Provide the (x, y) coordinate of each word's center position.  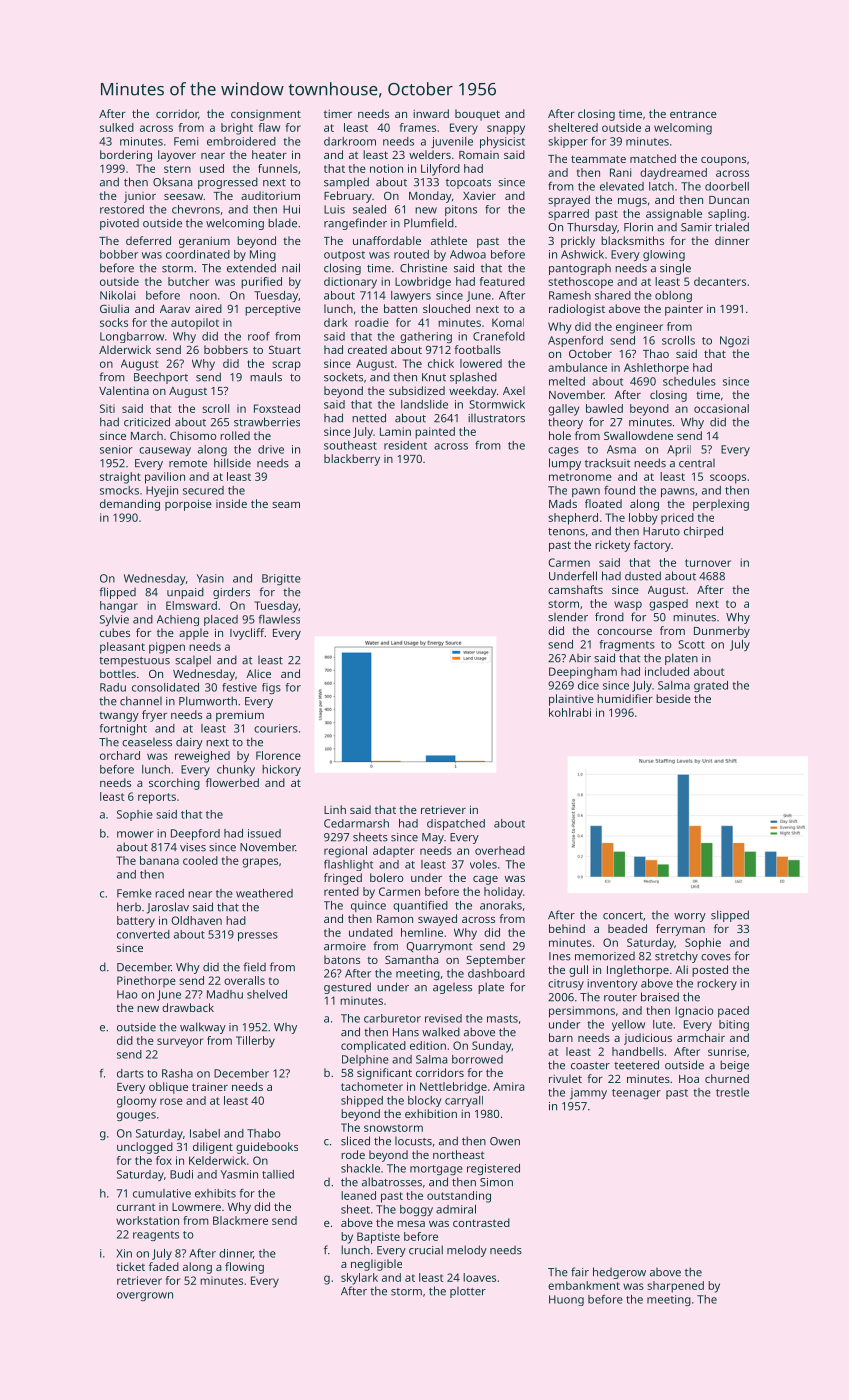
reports (157, 798)
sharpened (675, 1287)
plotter (468, 1292)
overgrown (145, 1296)
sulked (117, 127)
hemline (422, 932)
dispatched (456, 824)
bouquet (477, 115)
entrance (693, 114)
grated (711, 686)
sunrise (727, 1051)
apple (194, 634)
